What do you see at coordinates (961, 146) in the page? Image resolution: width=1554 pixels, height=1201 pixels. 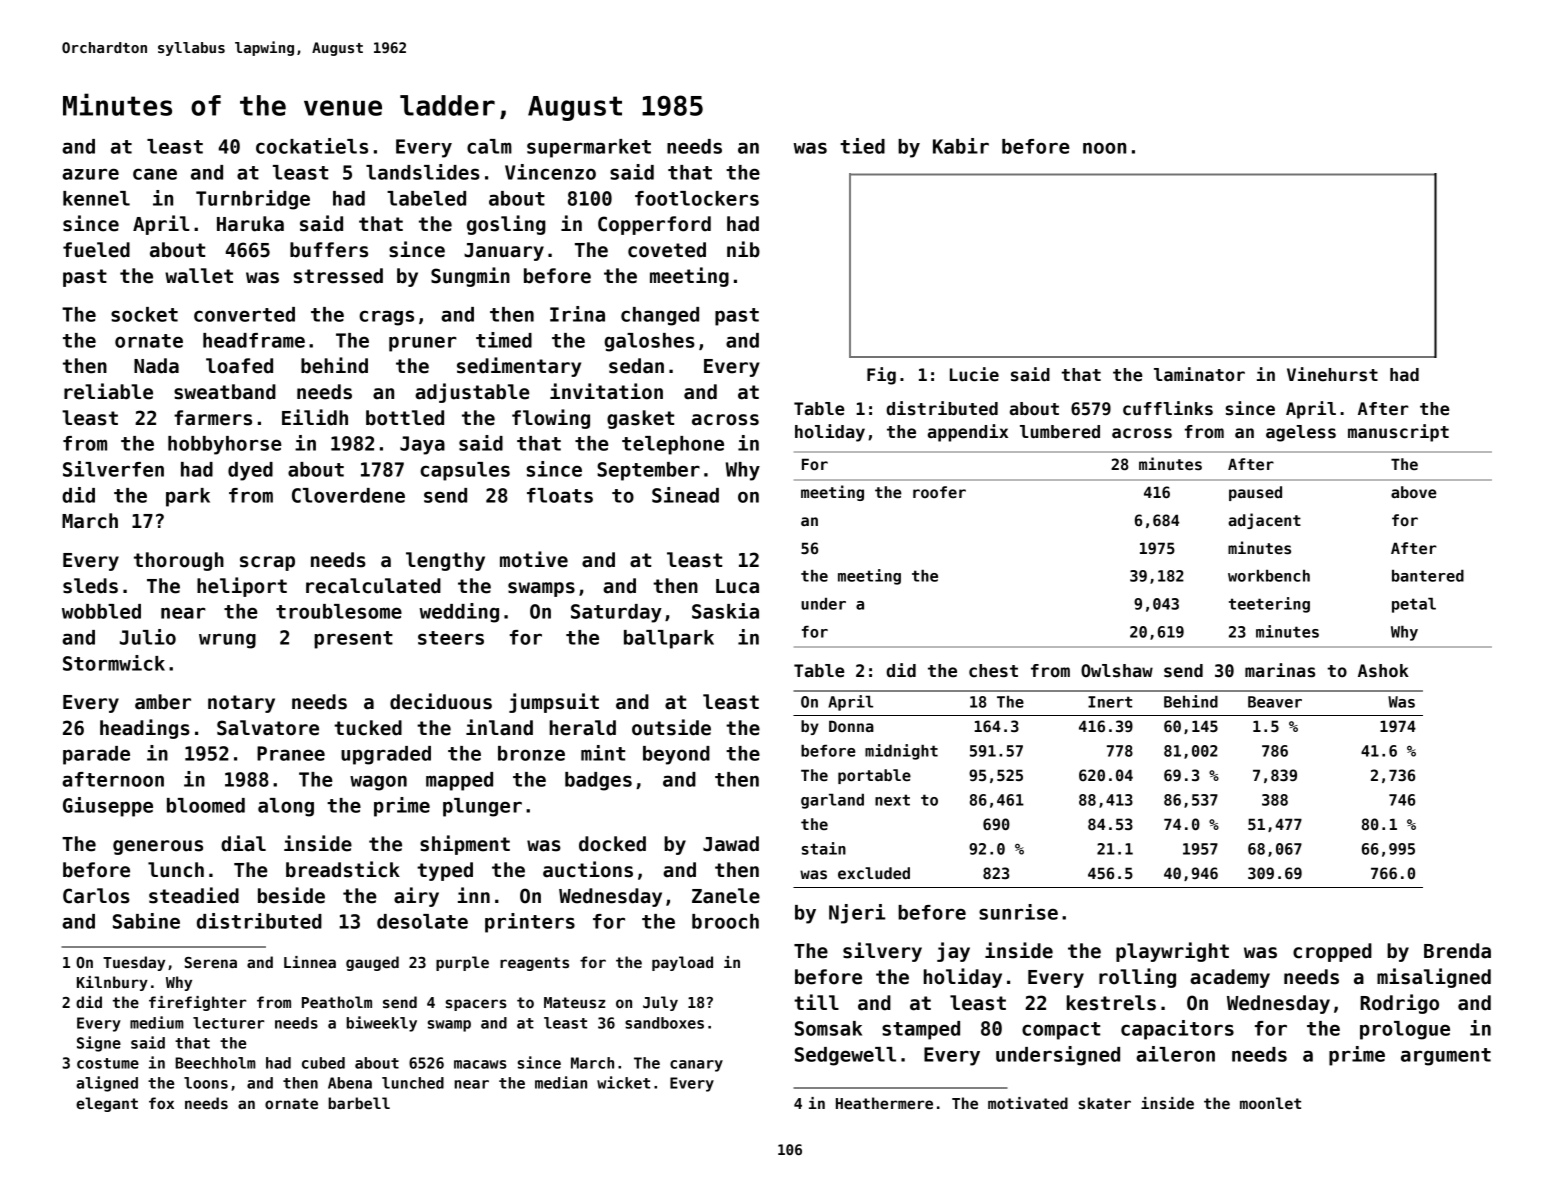 I see `Kabir` at bounding box center [961, 146].
